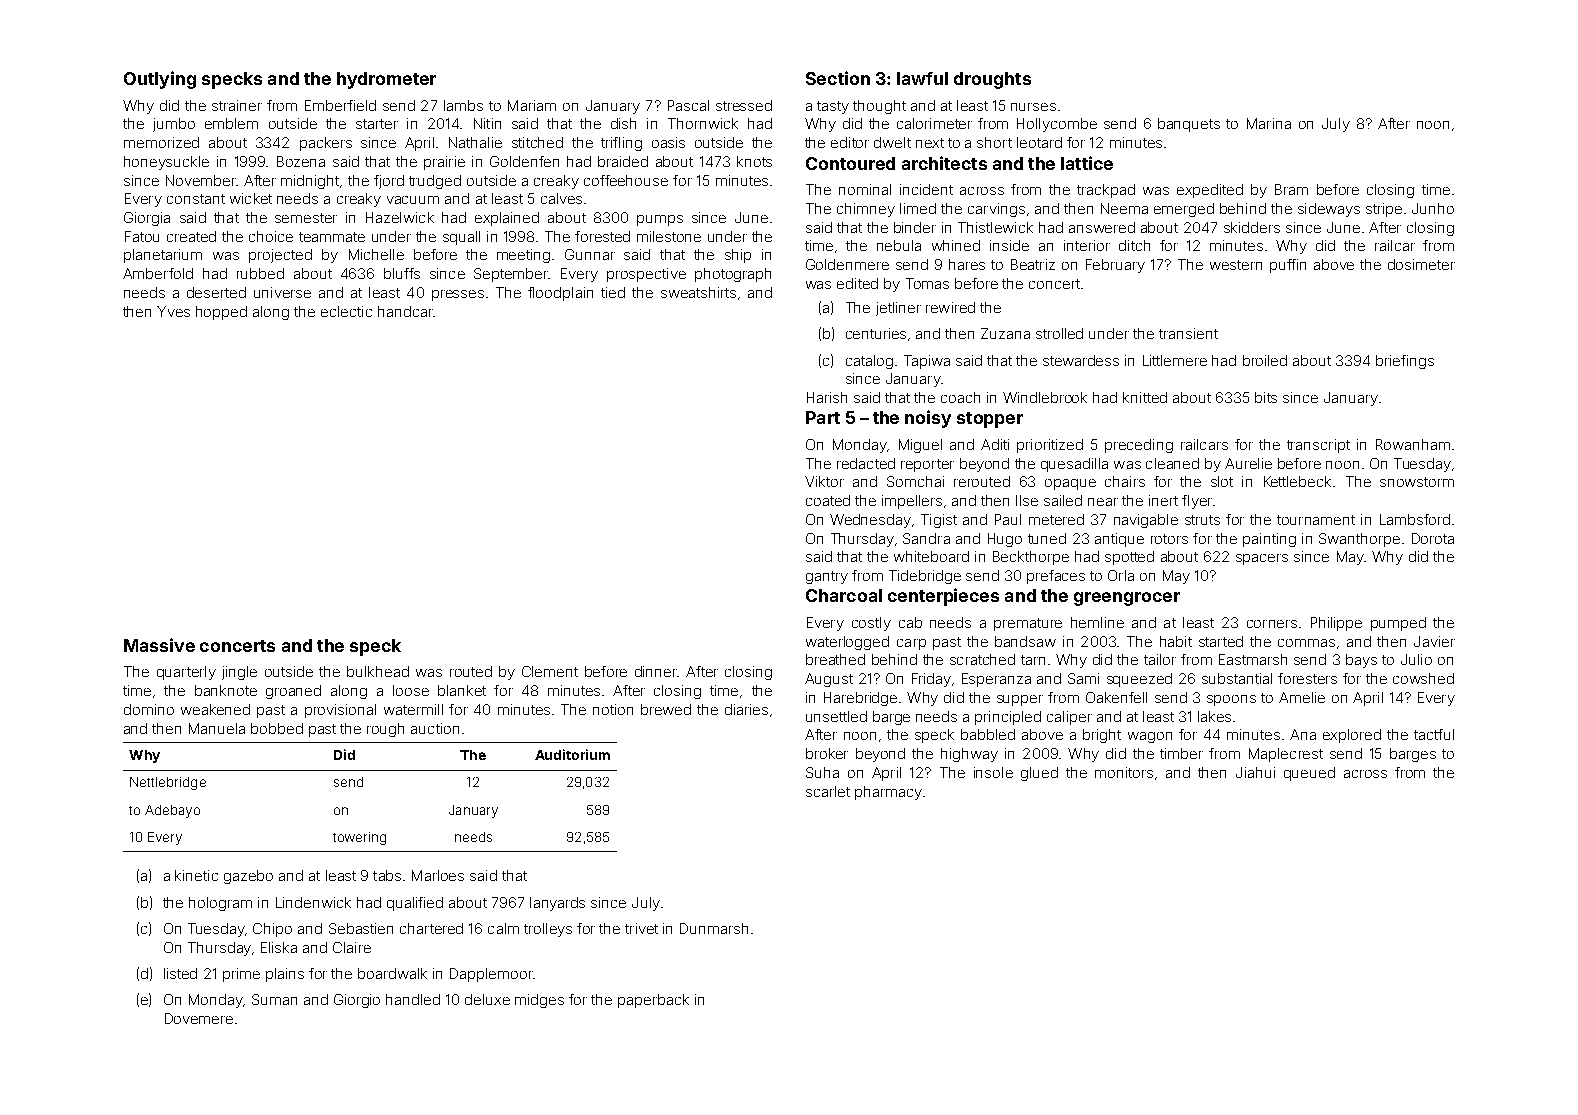  I want to click on lattice, so click(1087, 163).
